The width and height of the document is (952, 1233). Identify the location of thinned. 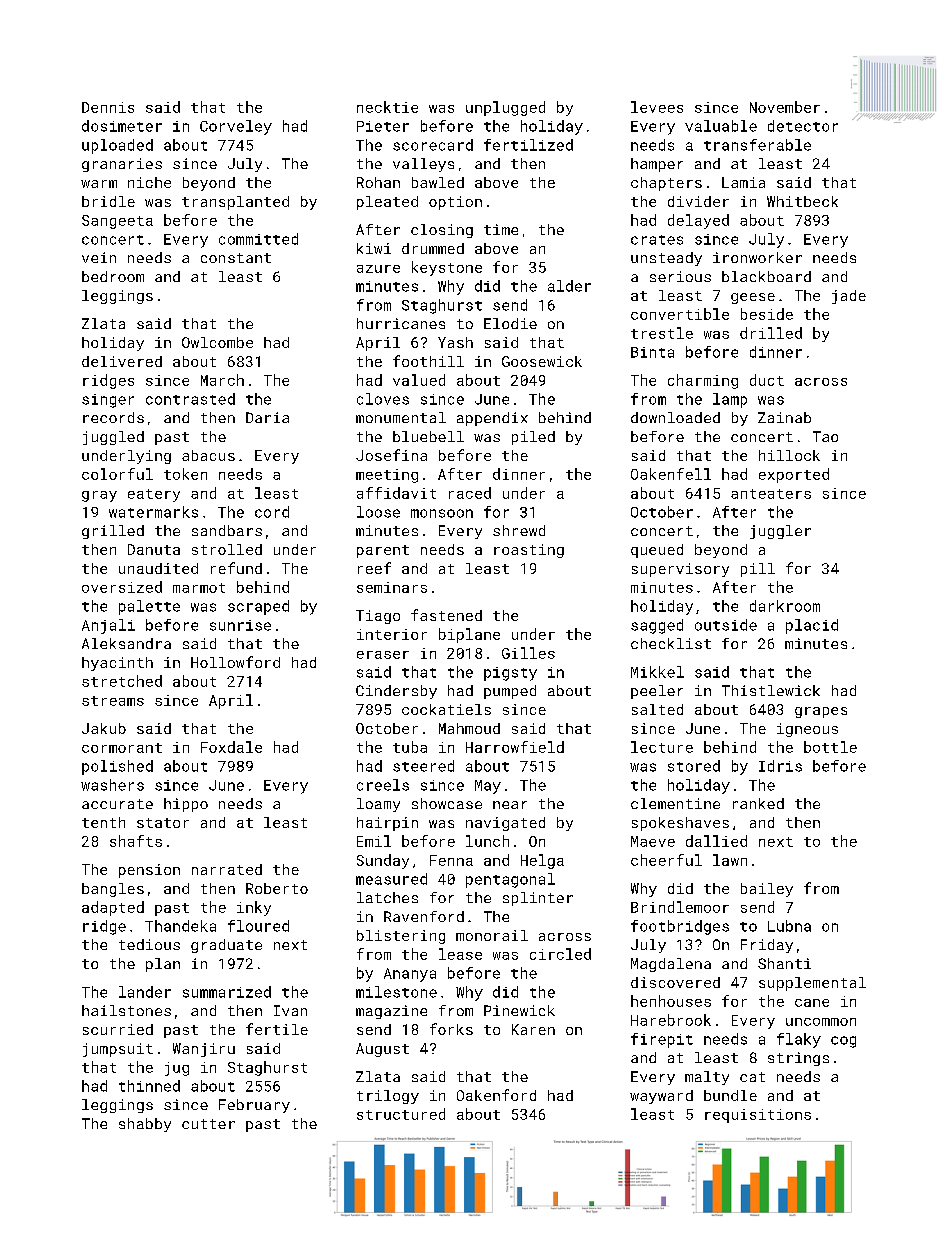
(149, 1086).
